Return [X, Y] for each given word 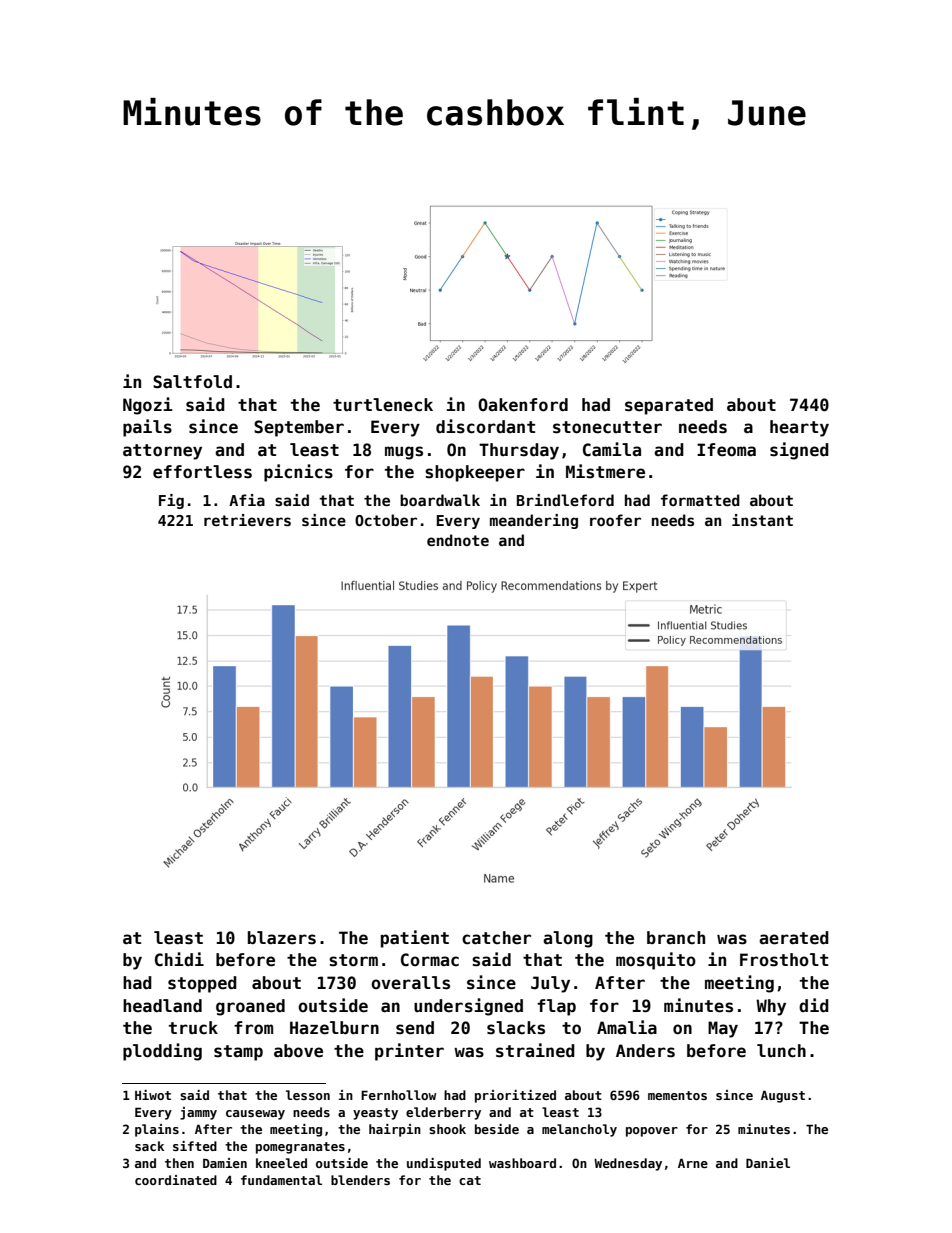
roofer [615, 520]
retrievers [247, 520]
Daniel [768, 1163]
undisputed [444, 1164]
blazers [282, 938]
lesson [308, 1095]
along [568, 939]
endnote [458, 540]
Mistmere [605, 471]
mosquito [656, 961]
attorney [162, 452]
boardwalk [440, 500]
